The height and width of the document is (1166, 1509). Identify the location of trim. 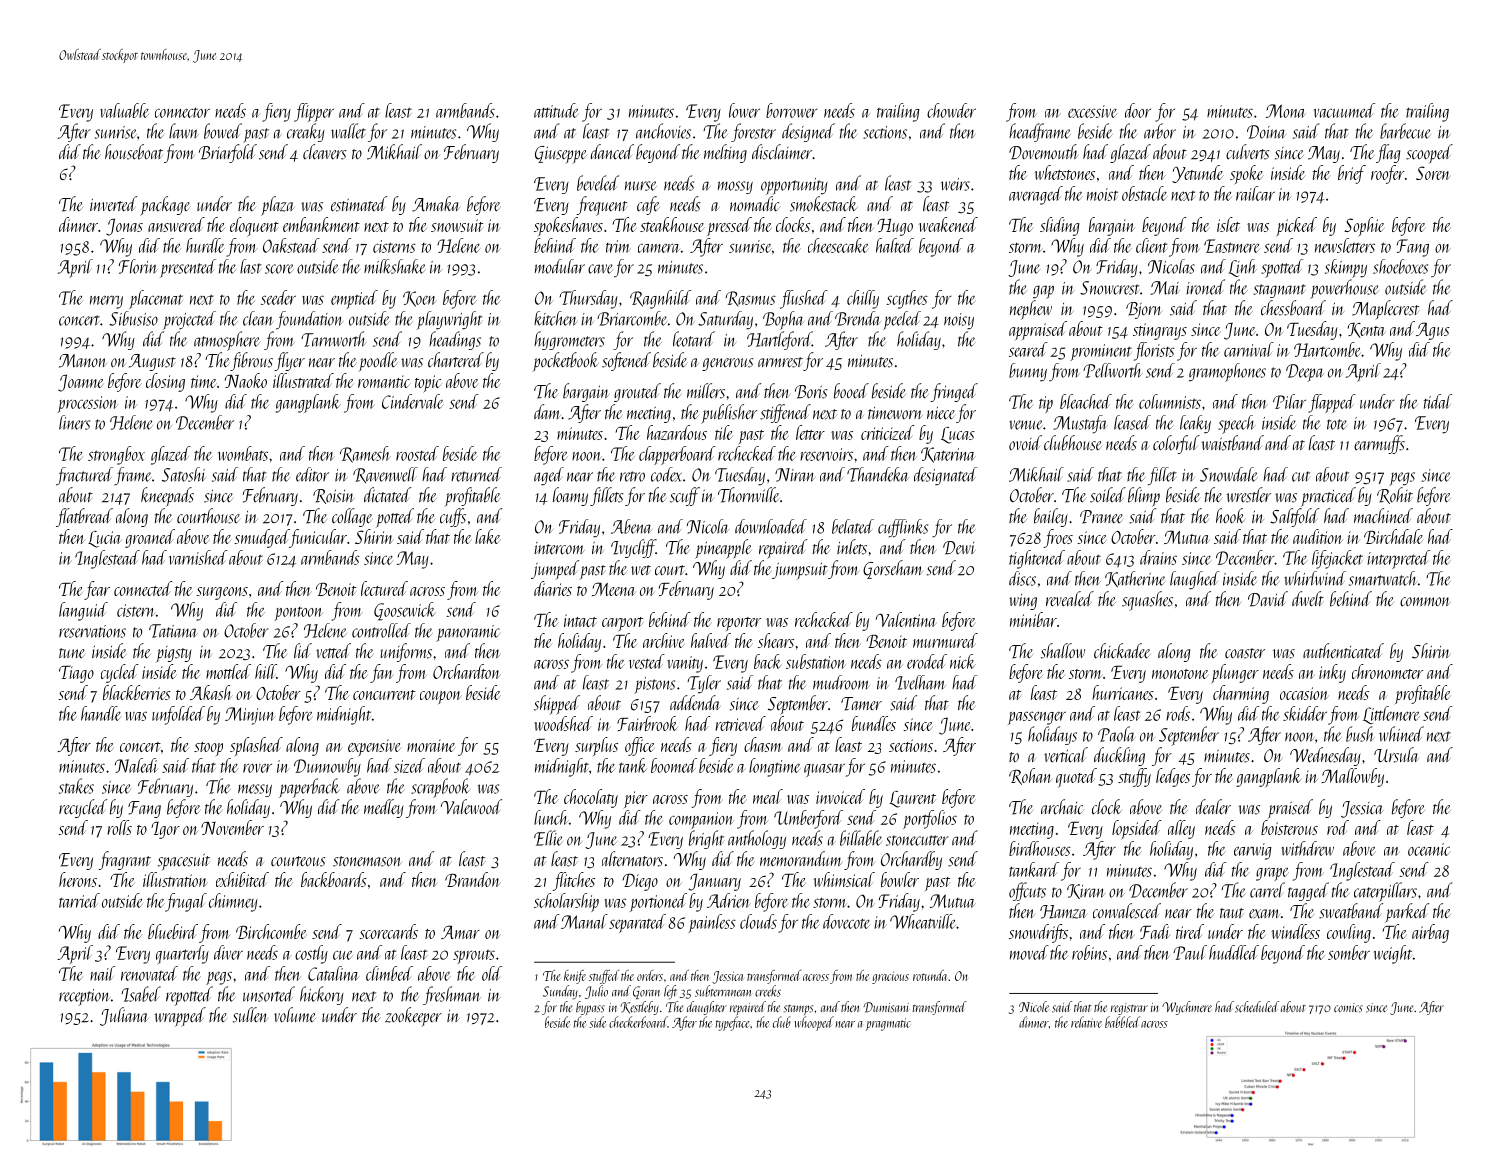
(618, 246).
